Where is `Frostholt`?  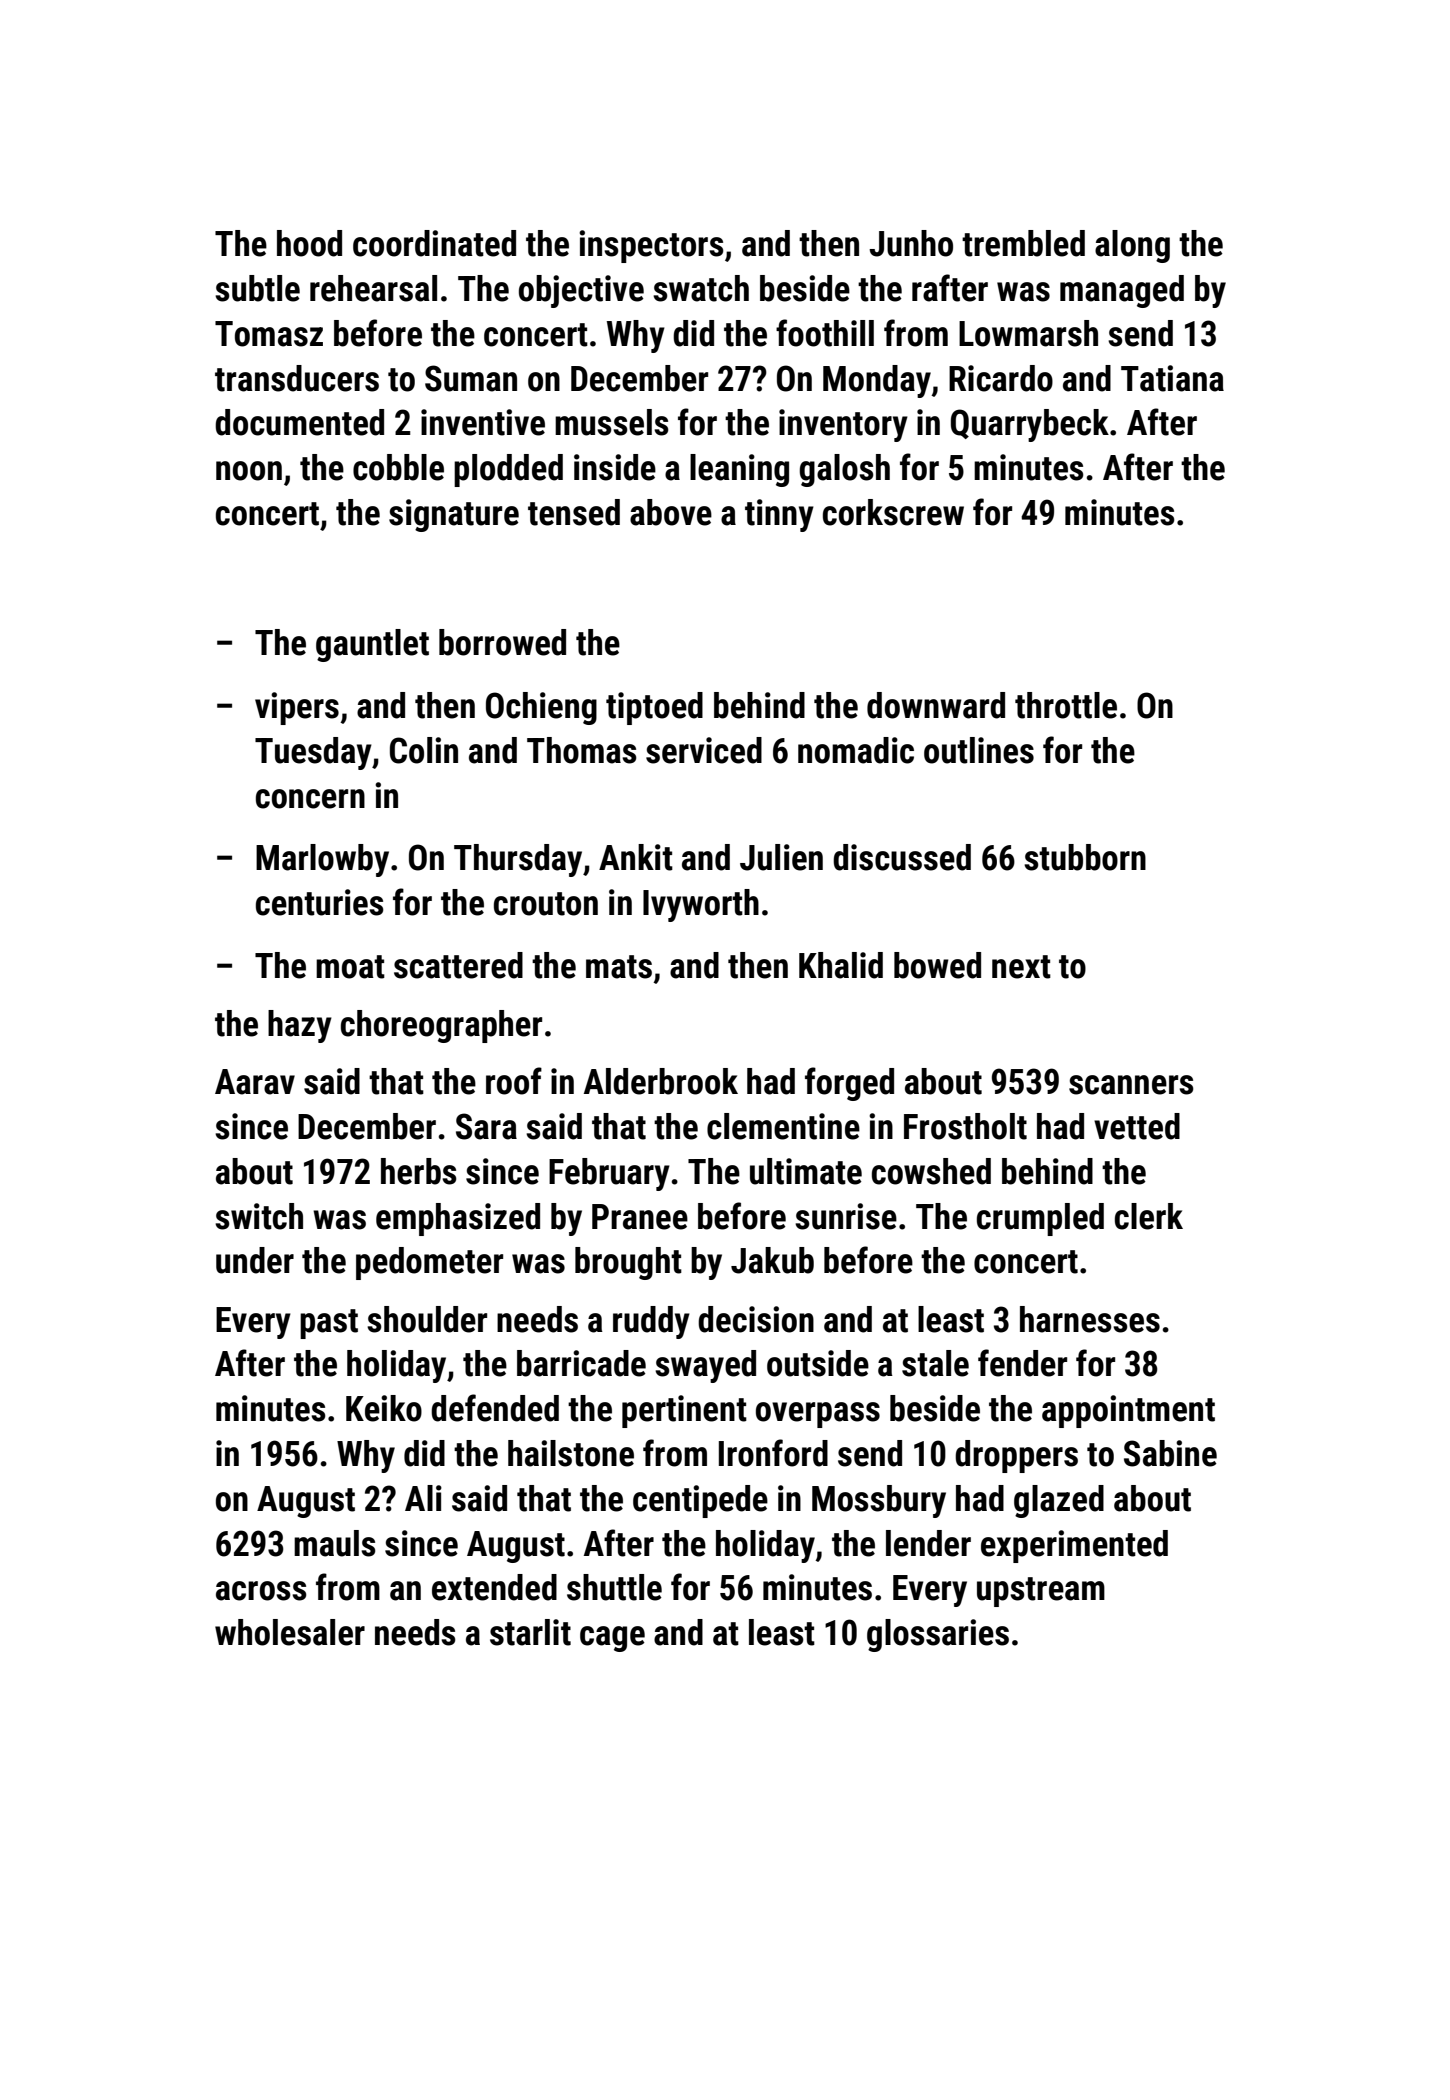 Frostholt is located at coordinates (965, 1126).
